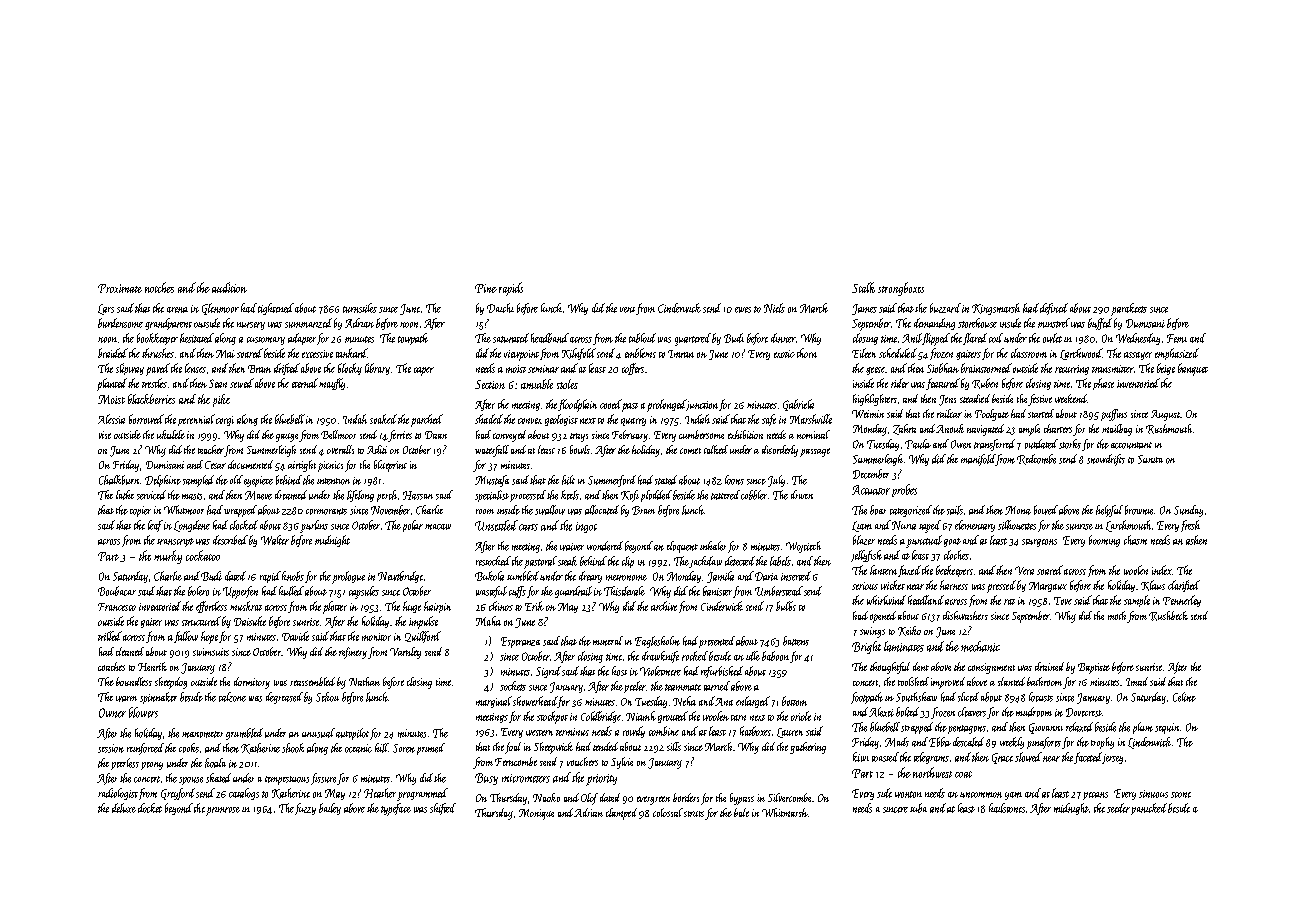  What do you see at coordinates (168, 557) in the screenshot?
I see `murky` at bounding box center [168, 557].
